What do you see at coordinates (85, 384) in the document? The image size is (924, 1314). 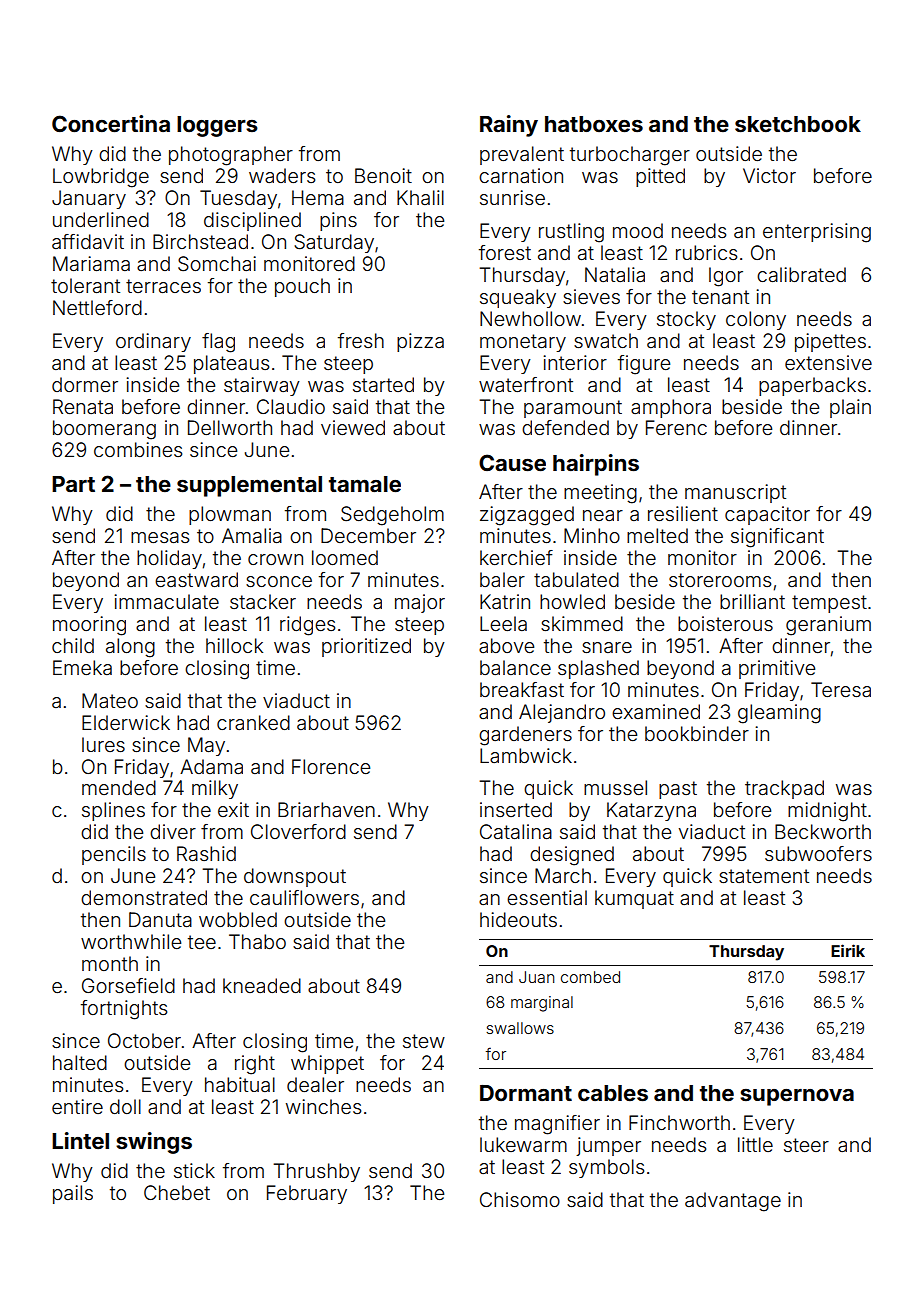 I see `dormer` at bounding box center [85, 384].
